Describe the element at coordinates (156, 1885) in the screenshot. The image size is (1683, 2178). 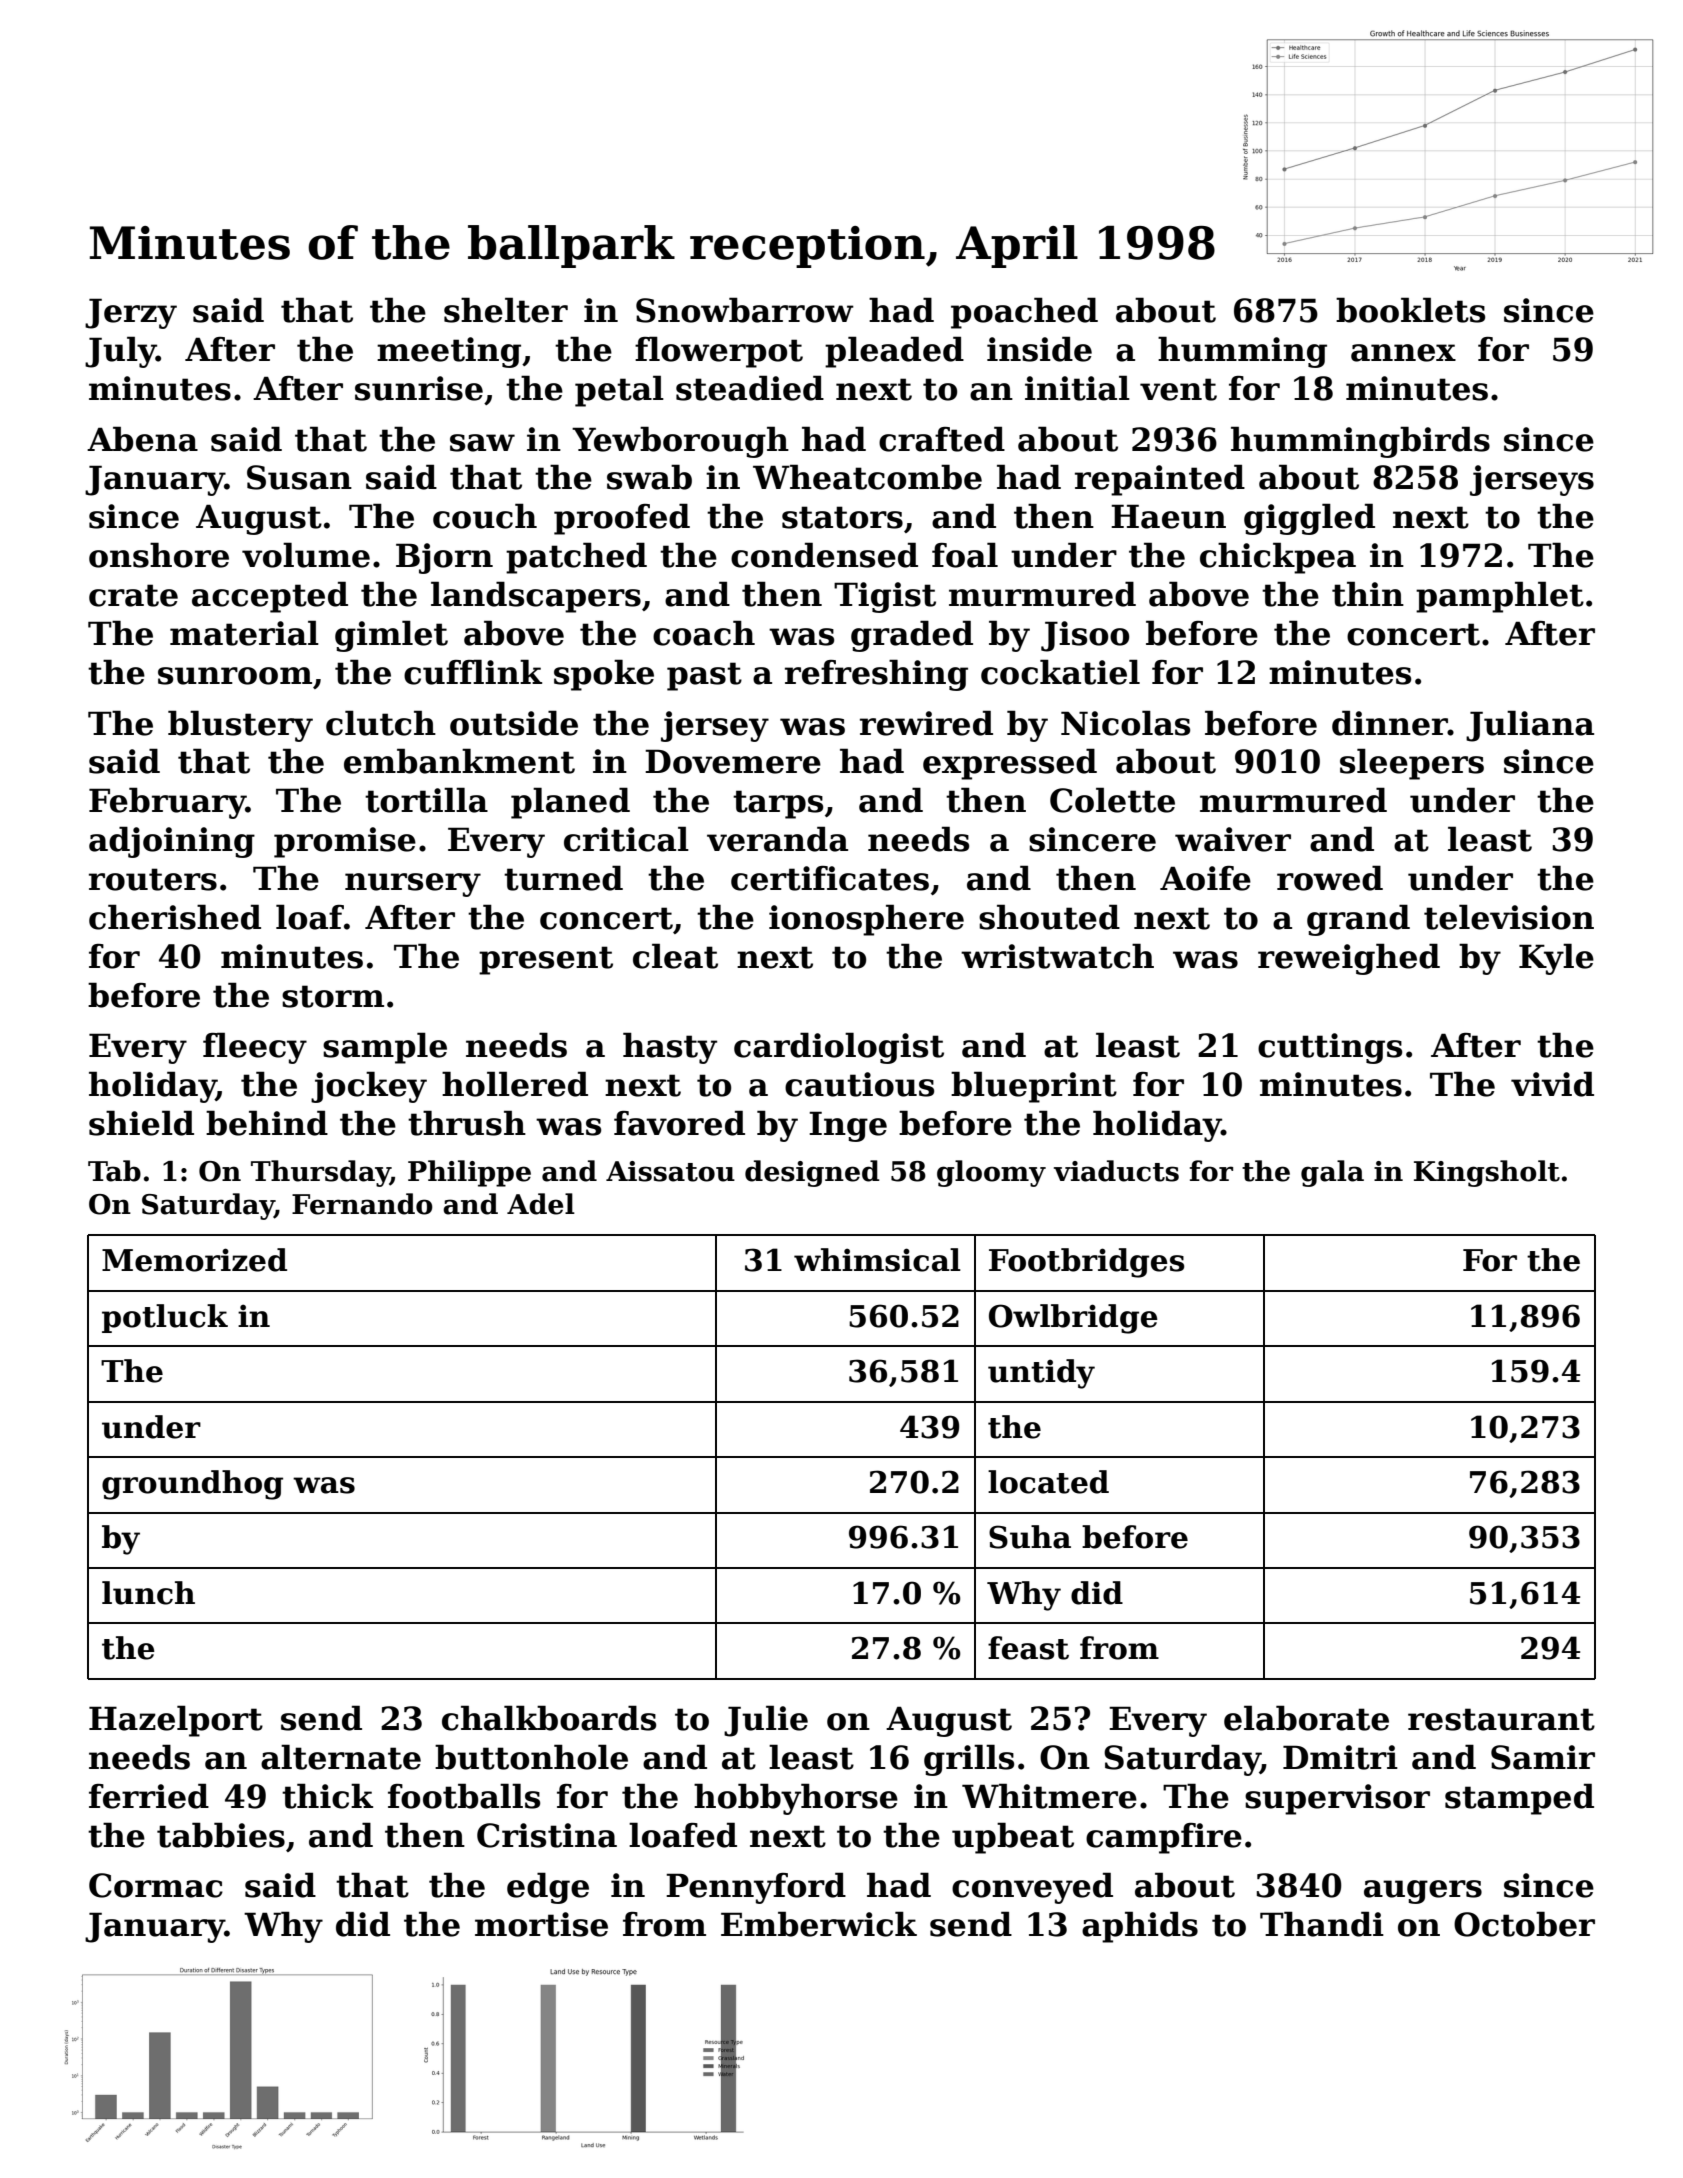
I see `Cormac` at that location.
